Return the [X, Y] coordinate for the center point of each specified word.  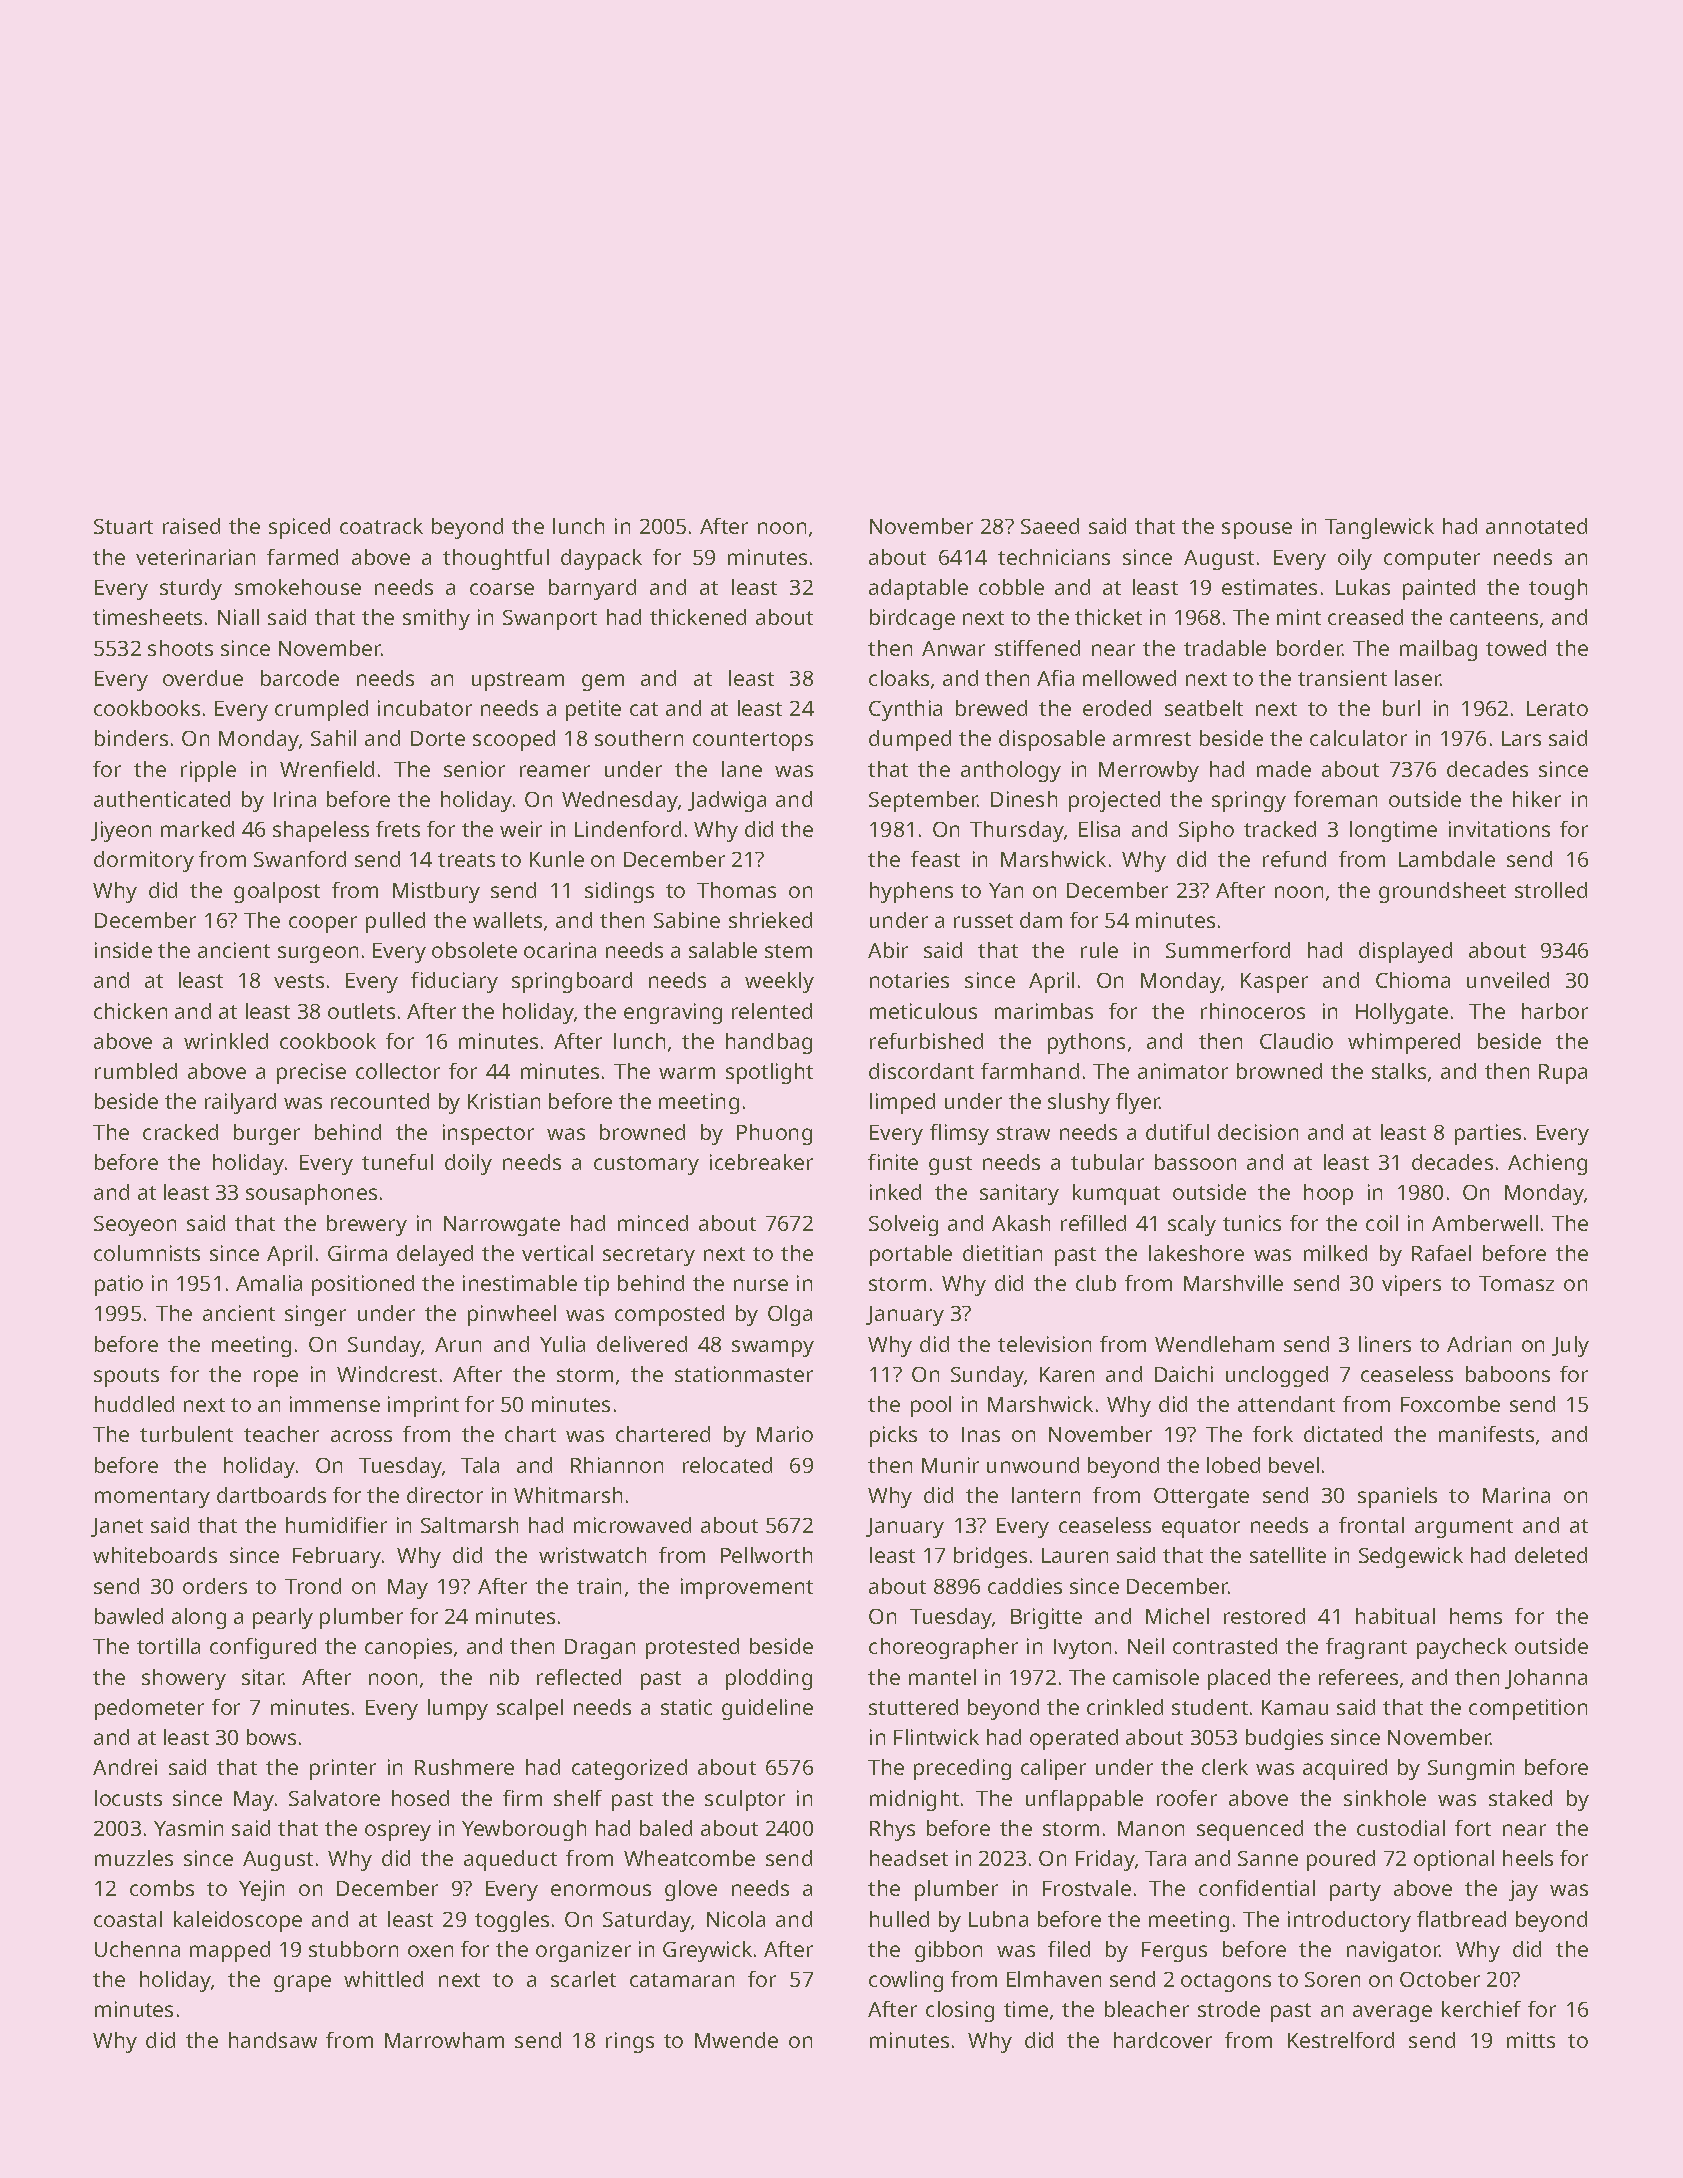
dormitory [144, 861]
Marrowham [444, 2040]
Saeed [1050, 526]
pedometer [149, 1709]
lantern [1046, 1495]
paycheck [1462, 1648]
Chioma [1413, 980]
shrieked [770, 920]
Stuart [123, 526]
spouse [1257, 530]
